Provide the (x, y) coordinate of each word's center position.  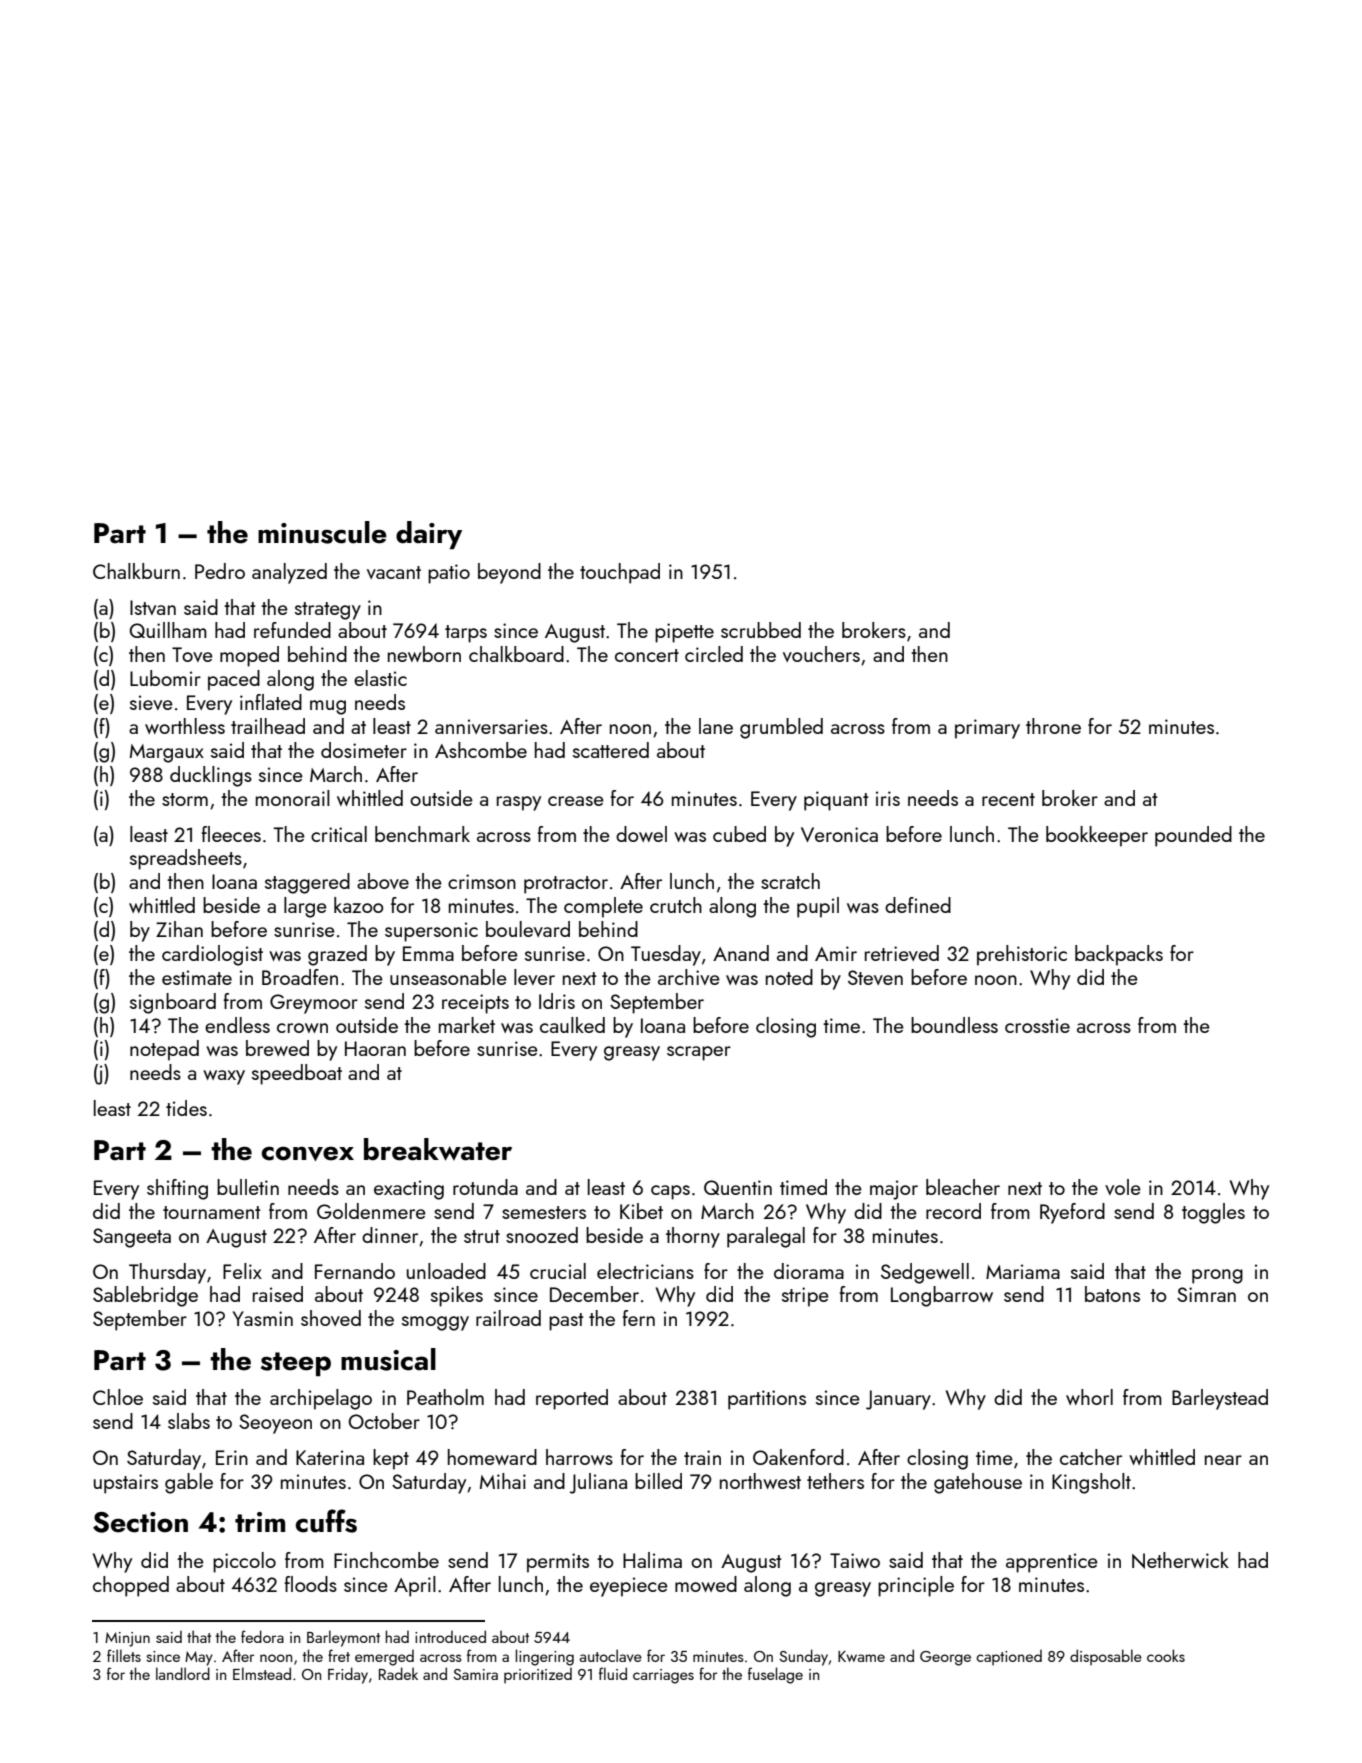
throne (1053, 726)
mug (328, 707)
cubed (739, 834)
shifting (177, 1189)
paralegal (766, 1237)
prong (1217, 1276)
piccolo (244, 1562)
